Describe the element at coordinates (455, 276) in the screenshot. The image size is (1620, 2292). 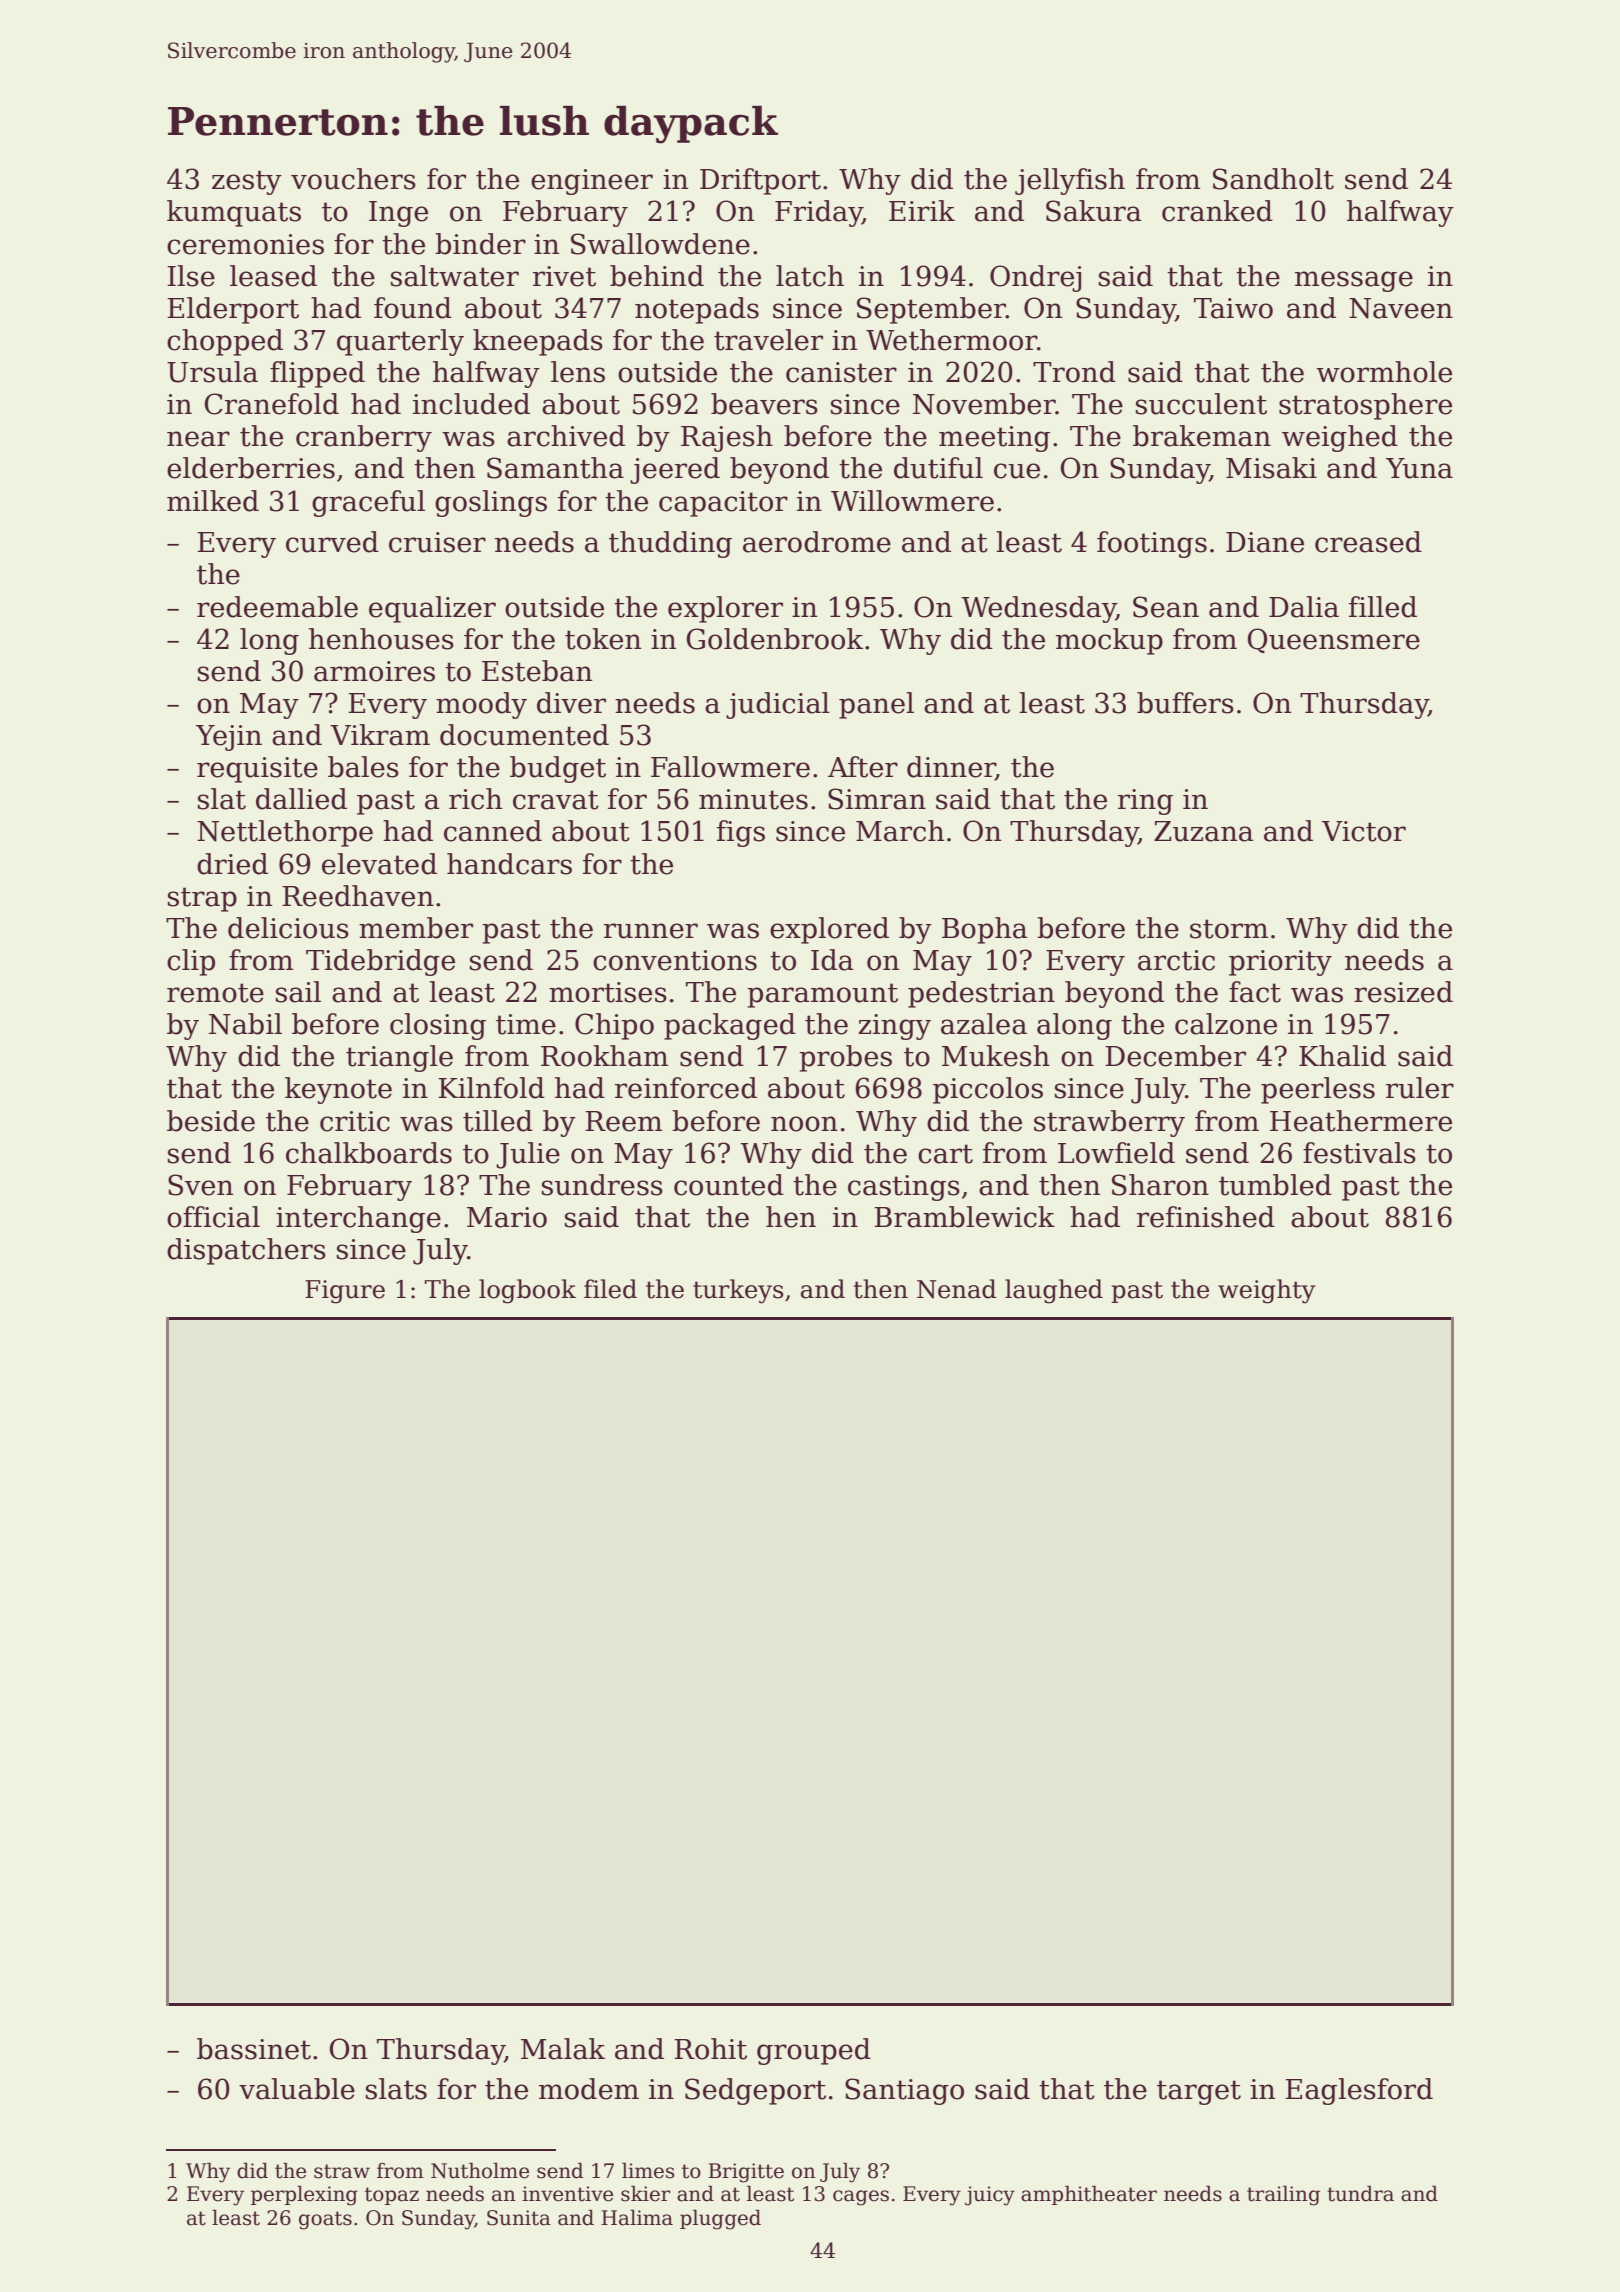
I see `saltwater` at that location.
